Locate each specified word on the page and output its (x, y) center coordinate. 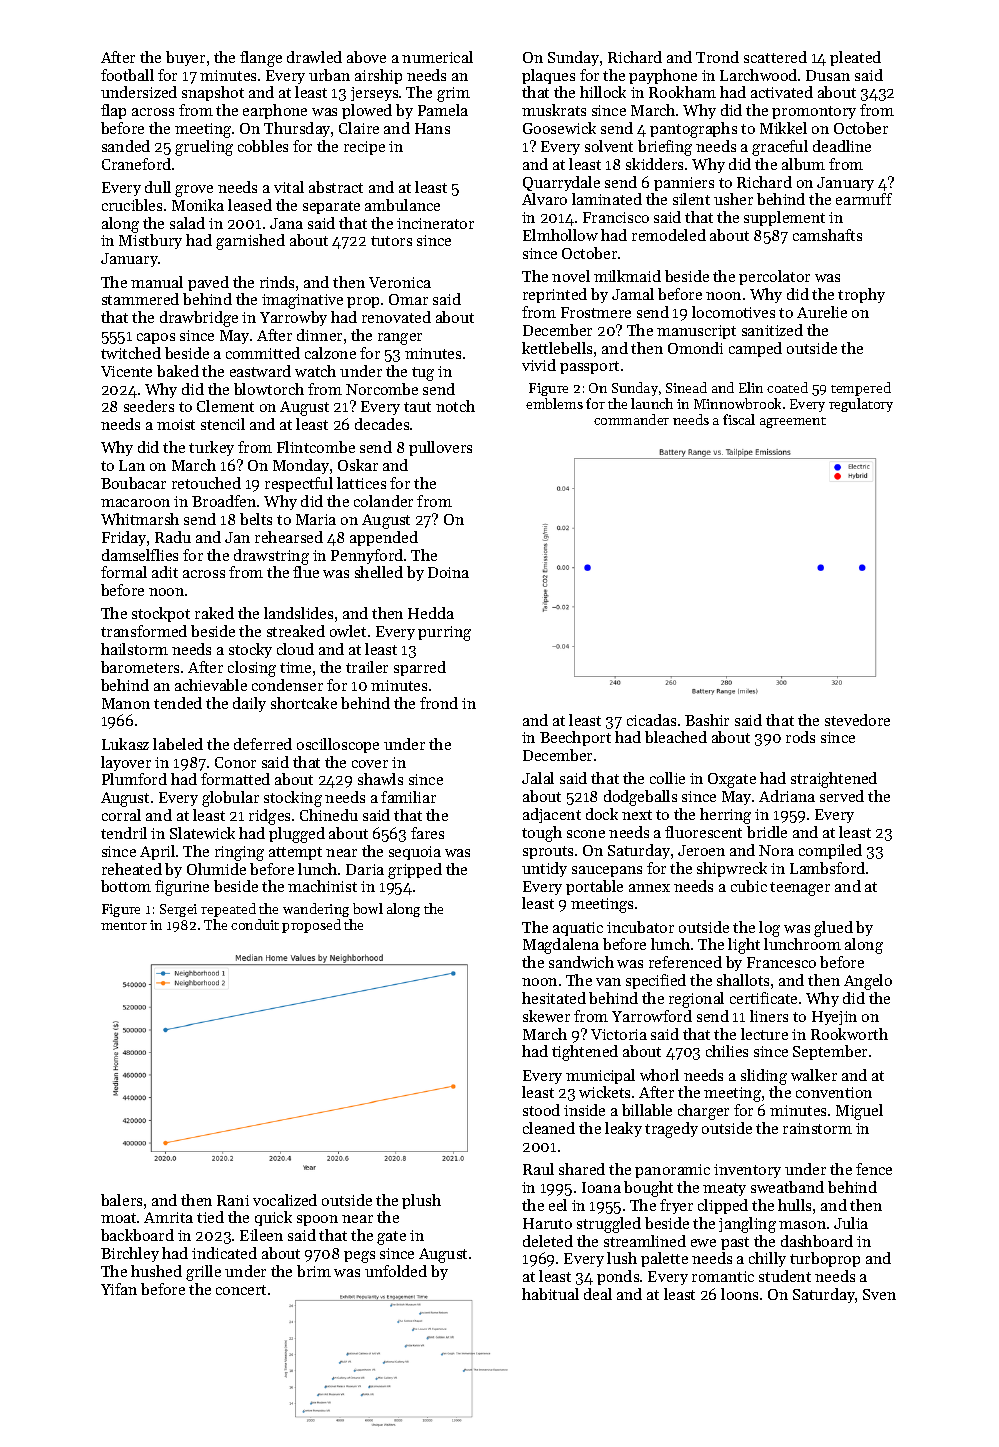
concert (241, 1290)
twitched (131, 353)
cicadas (651, 720)
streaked (296, 631)
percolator (774, 277)
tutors (391, 241)
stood (541, 1110)
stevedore (857, 720)
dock (602, 814)
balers (121, 1200)
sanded (126, 146)
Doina (448, 572)
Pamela (443, 110)
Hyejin (834, 1018)
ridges (269, 817)
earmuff (864, 199)
